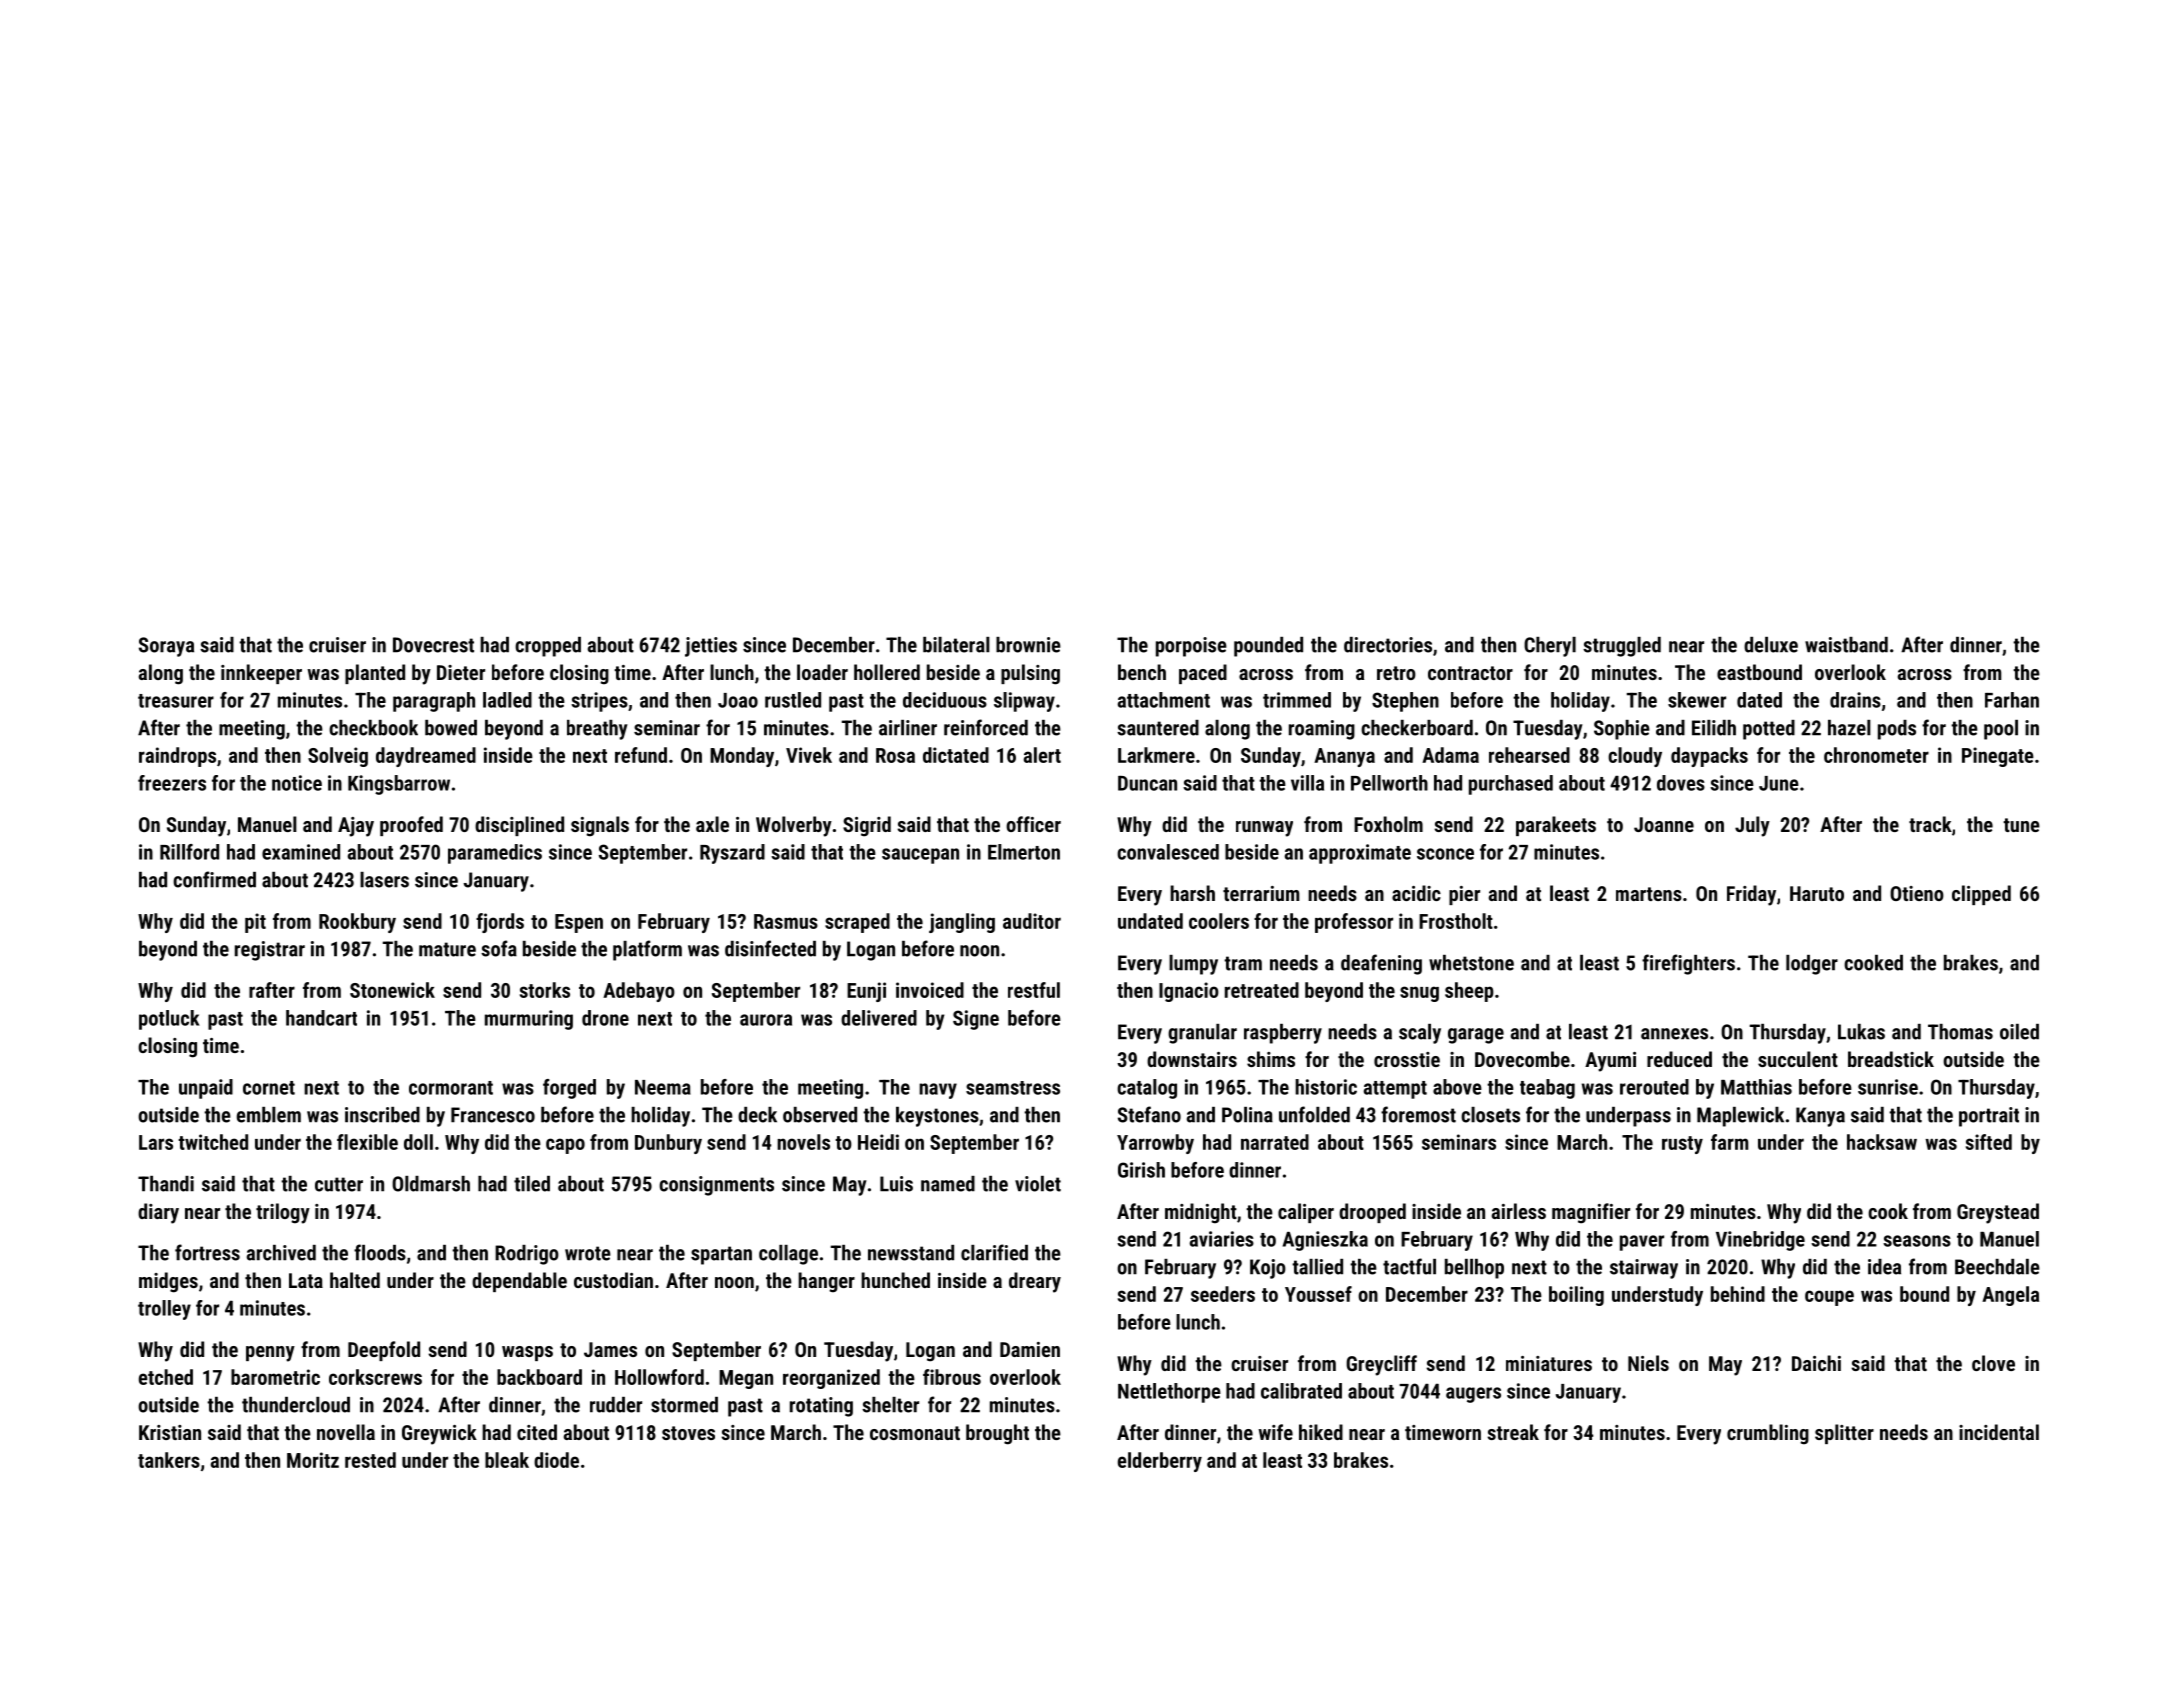 The width and height of the screenshot is (2178, 1683). Describe the element at coordinates (1550, 647) in the screenshot. I see `Cheryl` at that location.
